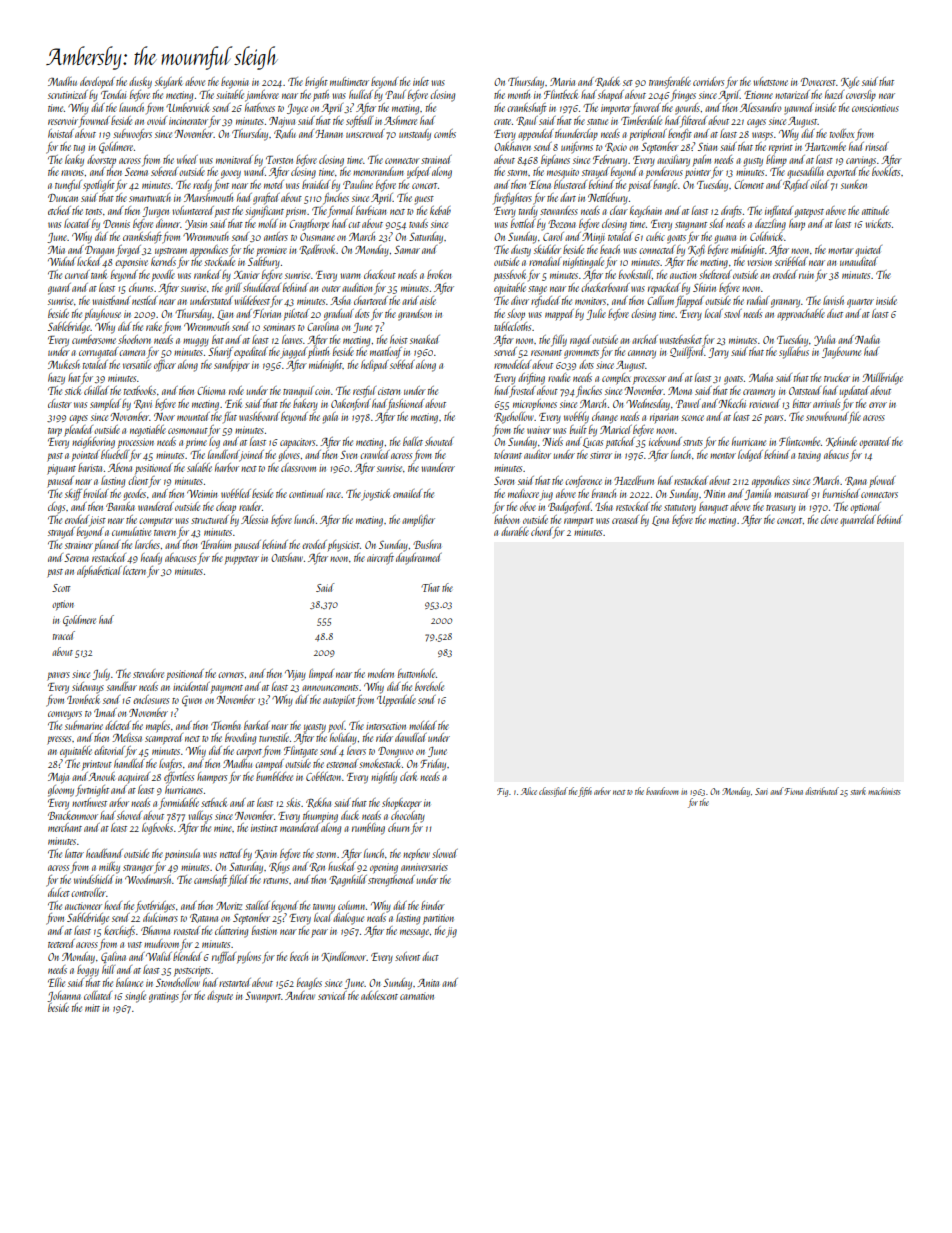  Describe the element at coordinates (770, 81) in the image. I see `whetstone` at that location.
